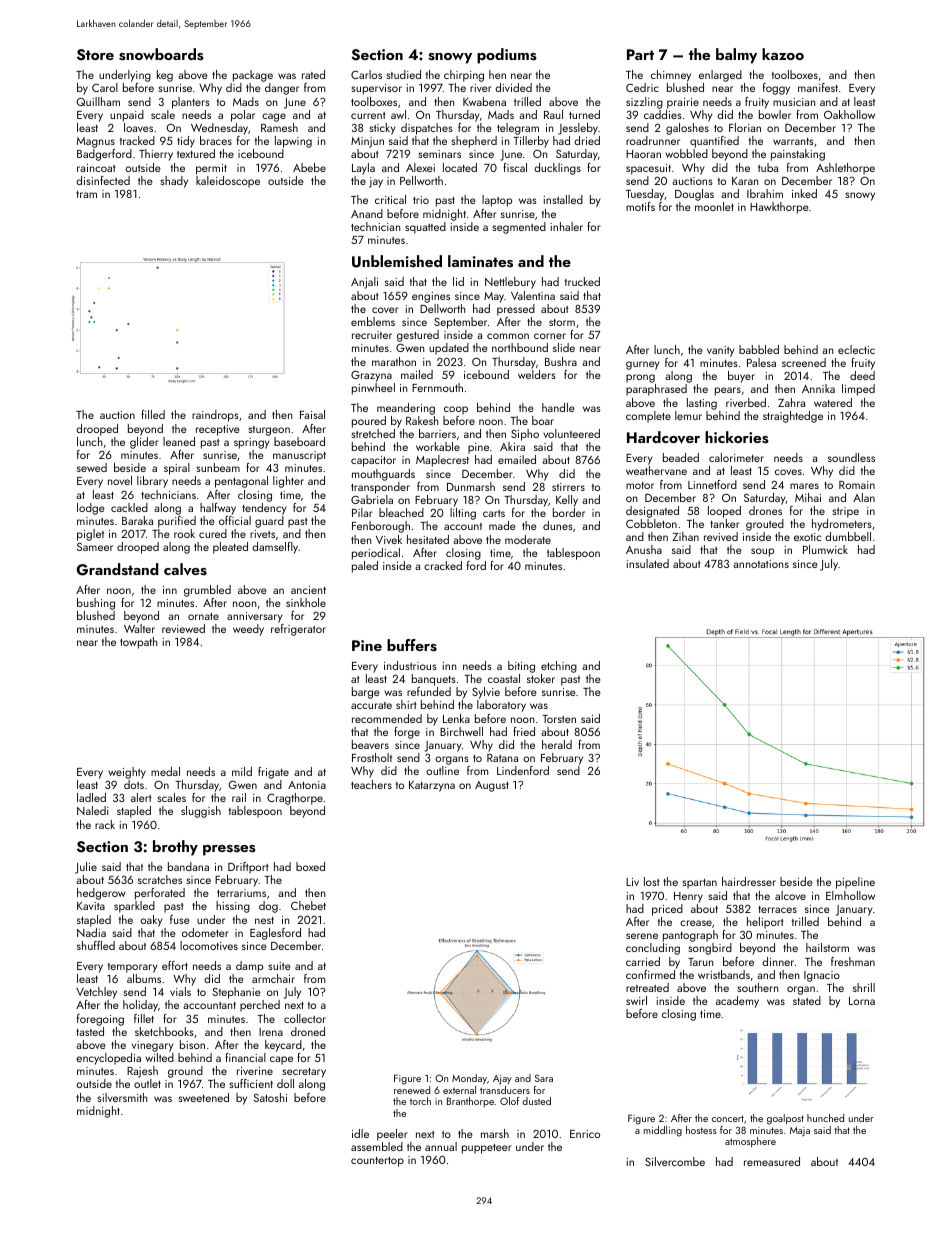 The height and width of the screenshot is (1233, 952). Describe the element at coordinates (772, 1161) in the screenshot. I see `remeasured` at that location.
